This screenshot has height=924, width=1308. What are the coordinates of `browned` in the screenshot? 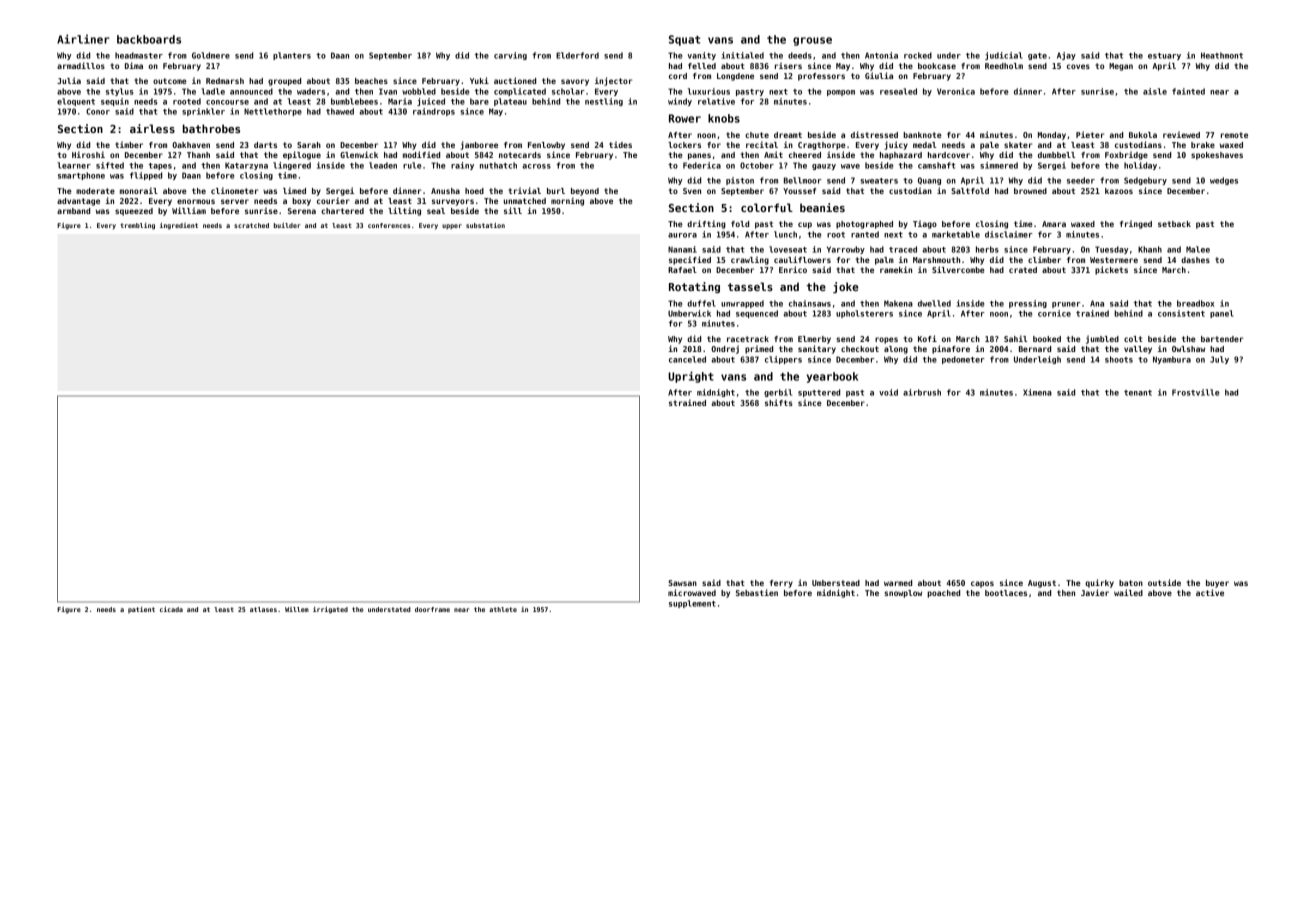 It's located at (1030, 191).
